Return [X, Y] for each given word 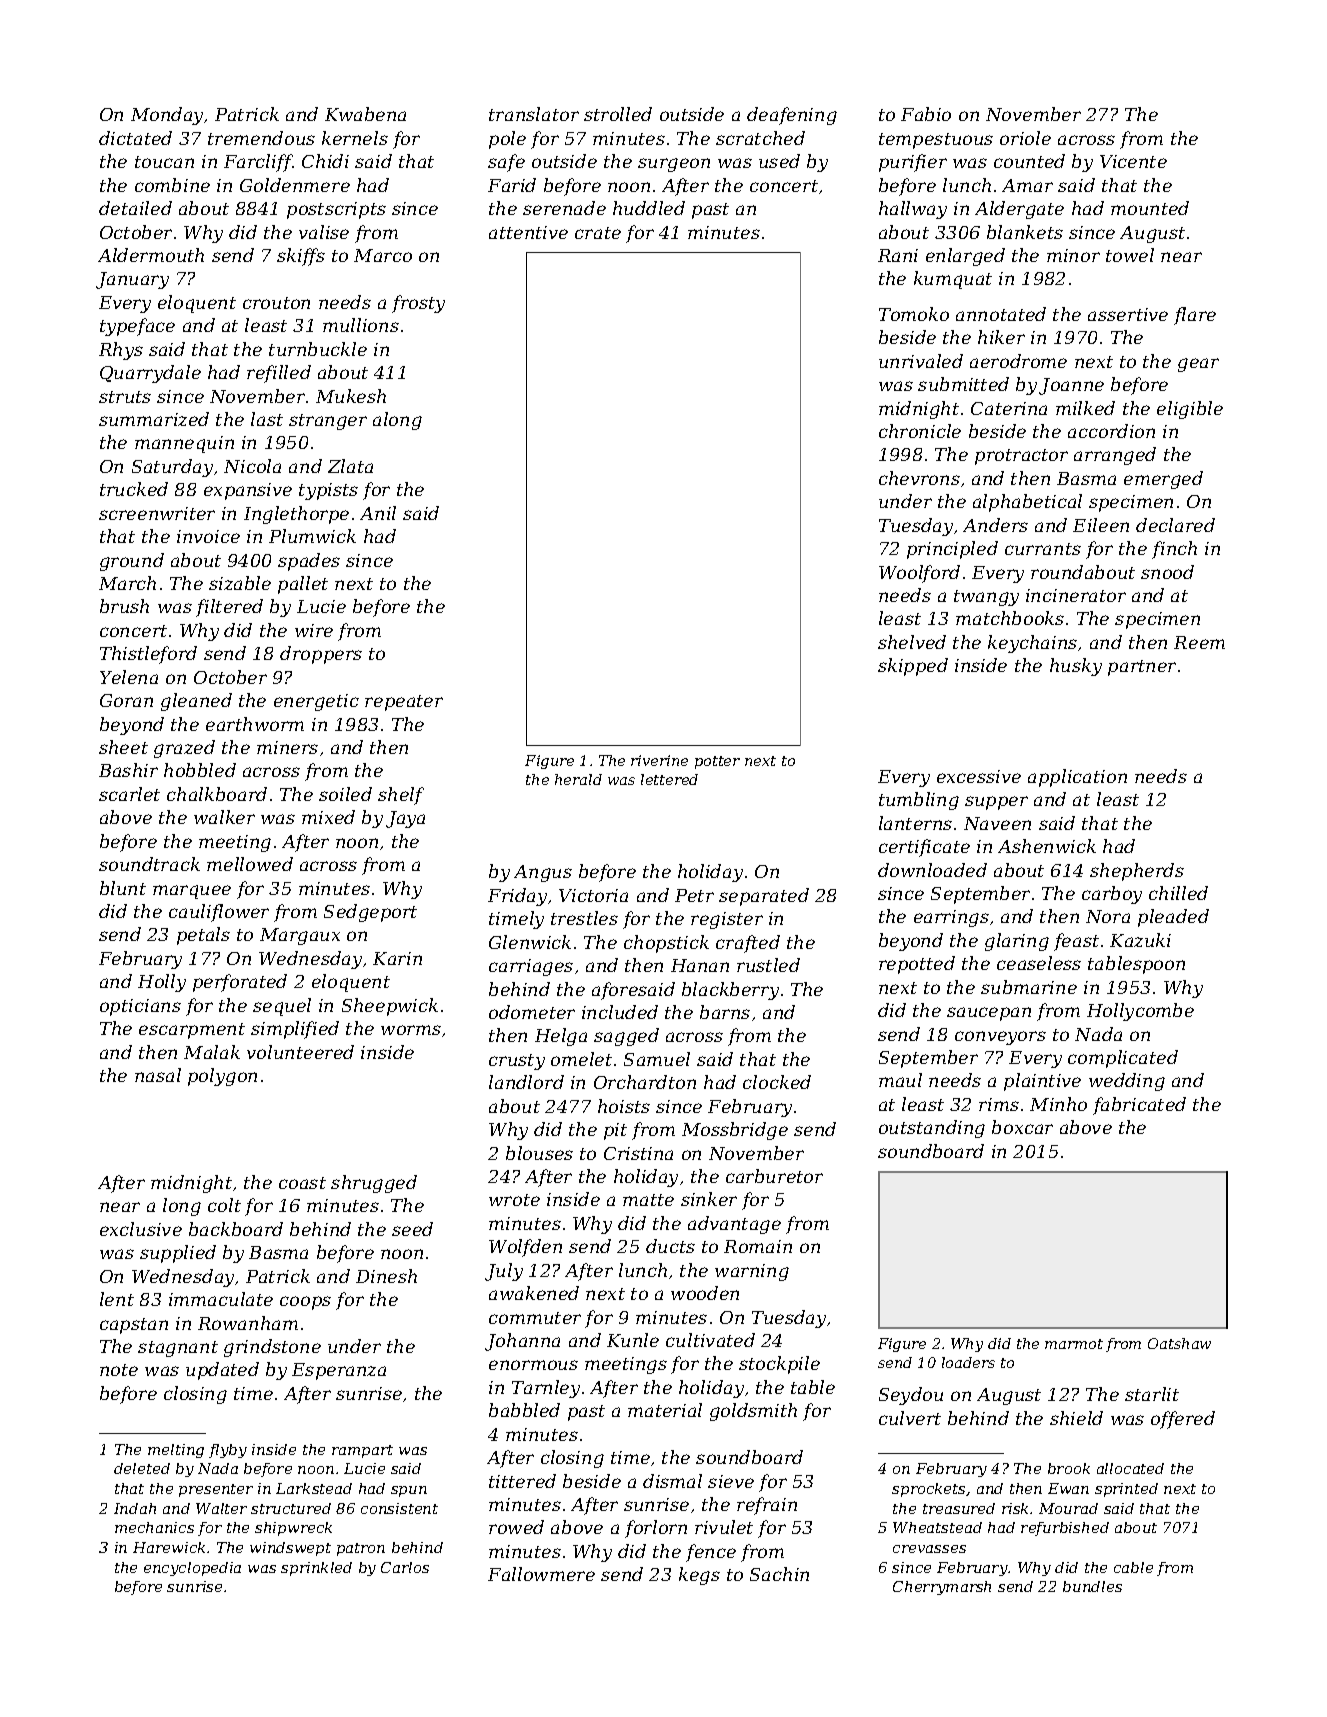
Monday [167, 116]
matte [648, 1200]
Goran [126, 700]
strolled [618, 114]
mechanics [154, 1527]
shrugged [374, 1184]
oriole [1025, 138]
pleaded [1173, 918]
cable [1133, 1567]
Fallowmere [541, 1574]
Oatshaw [1179, 1343]
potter [717, 762]
